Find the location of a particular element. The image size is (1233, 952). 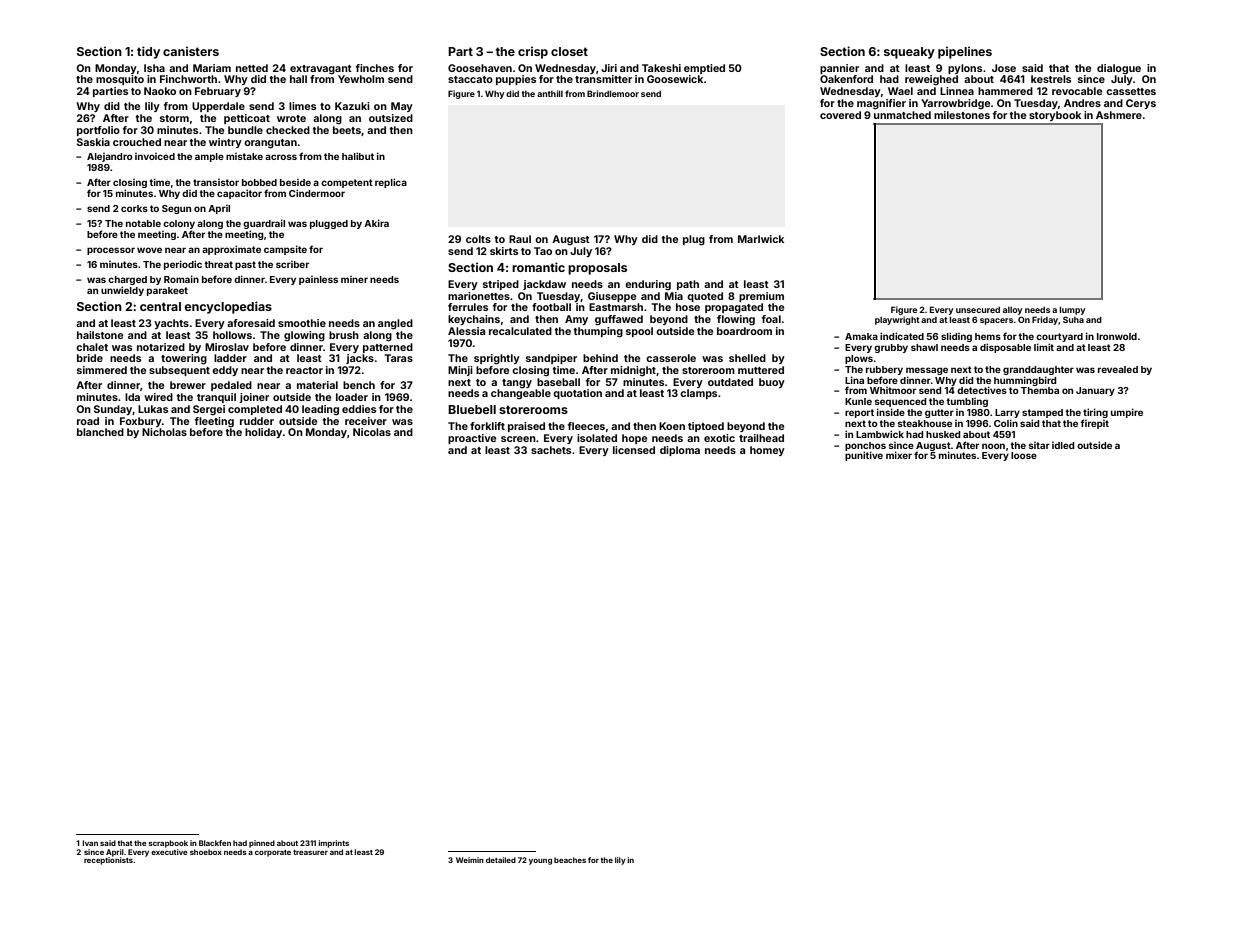

young is located at coordinates (540, 862).
